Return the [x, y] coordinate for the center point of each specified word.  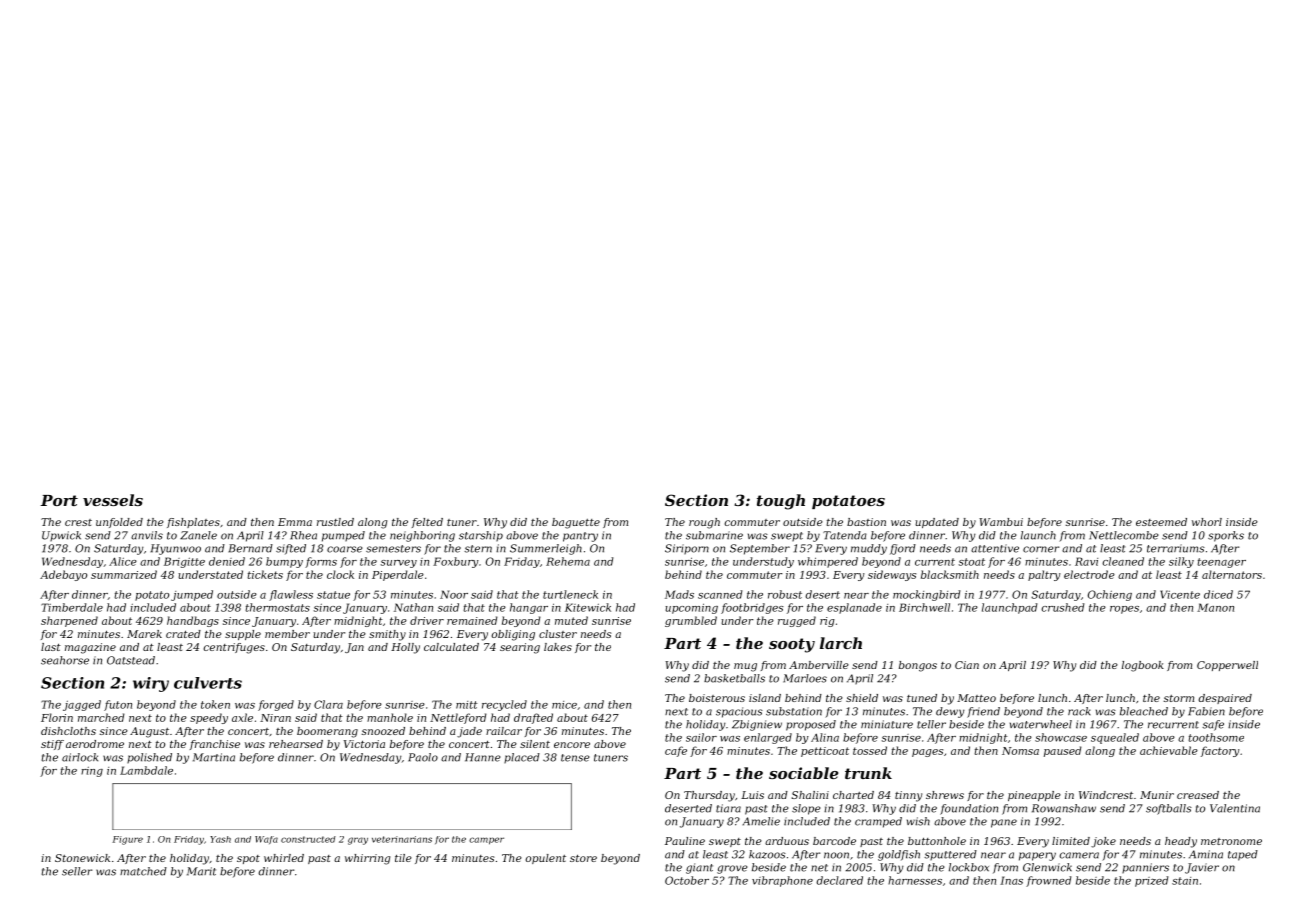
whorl [1207, 522]
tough [781, 502]
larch [841, 643]
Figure [127, 840]
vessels [113, 500]
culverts [208, 683]
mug [745, 667]
